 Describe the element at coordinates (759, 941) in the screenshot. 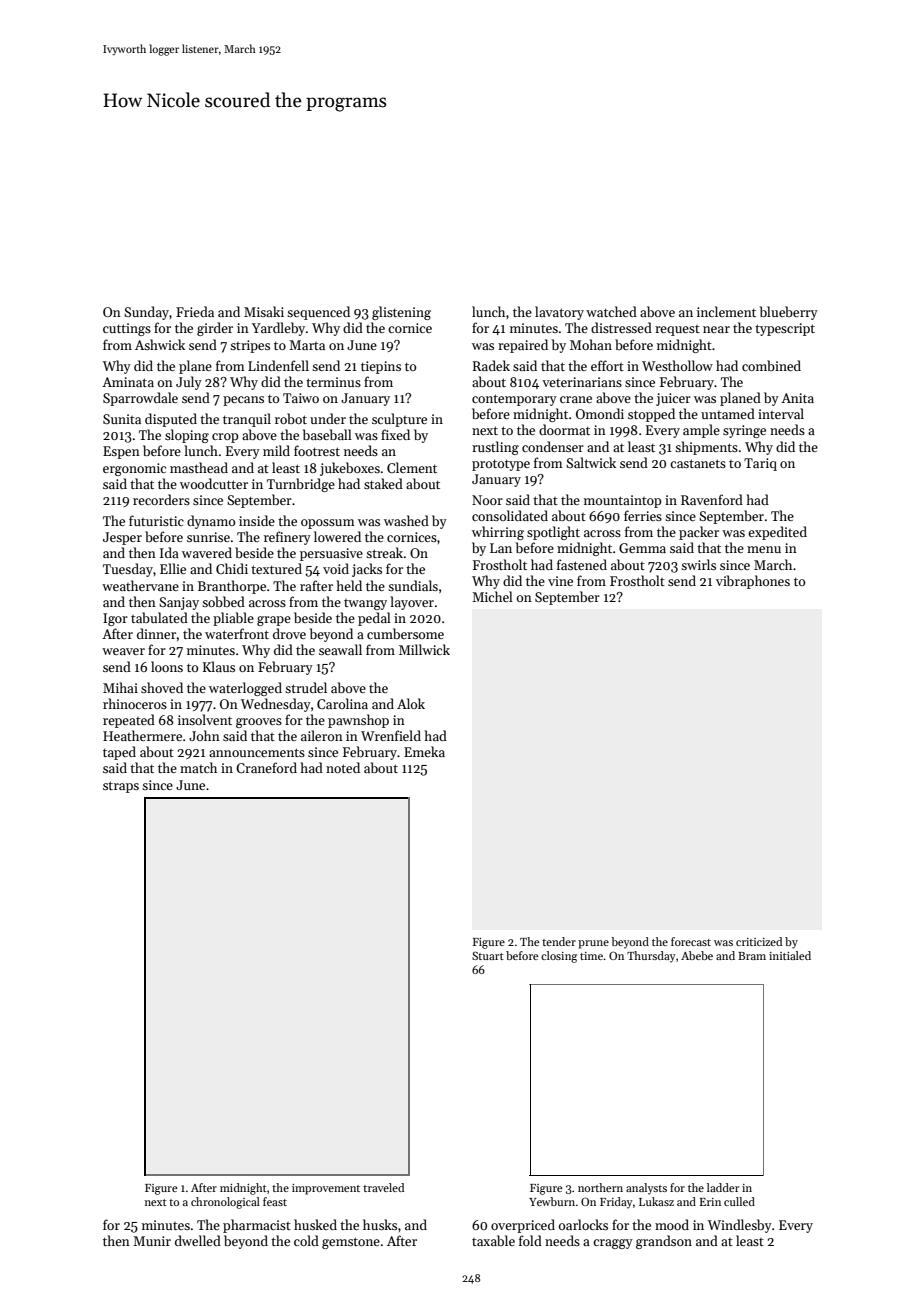

I see `criticized` at that location.
